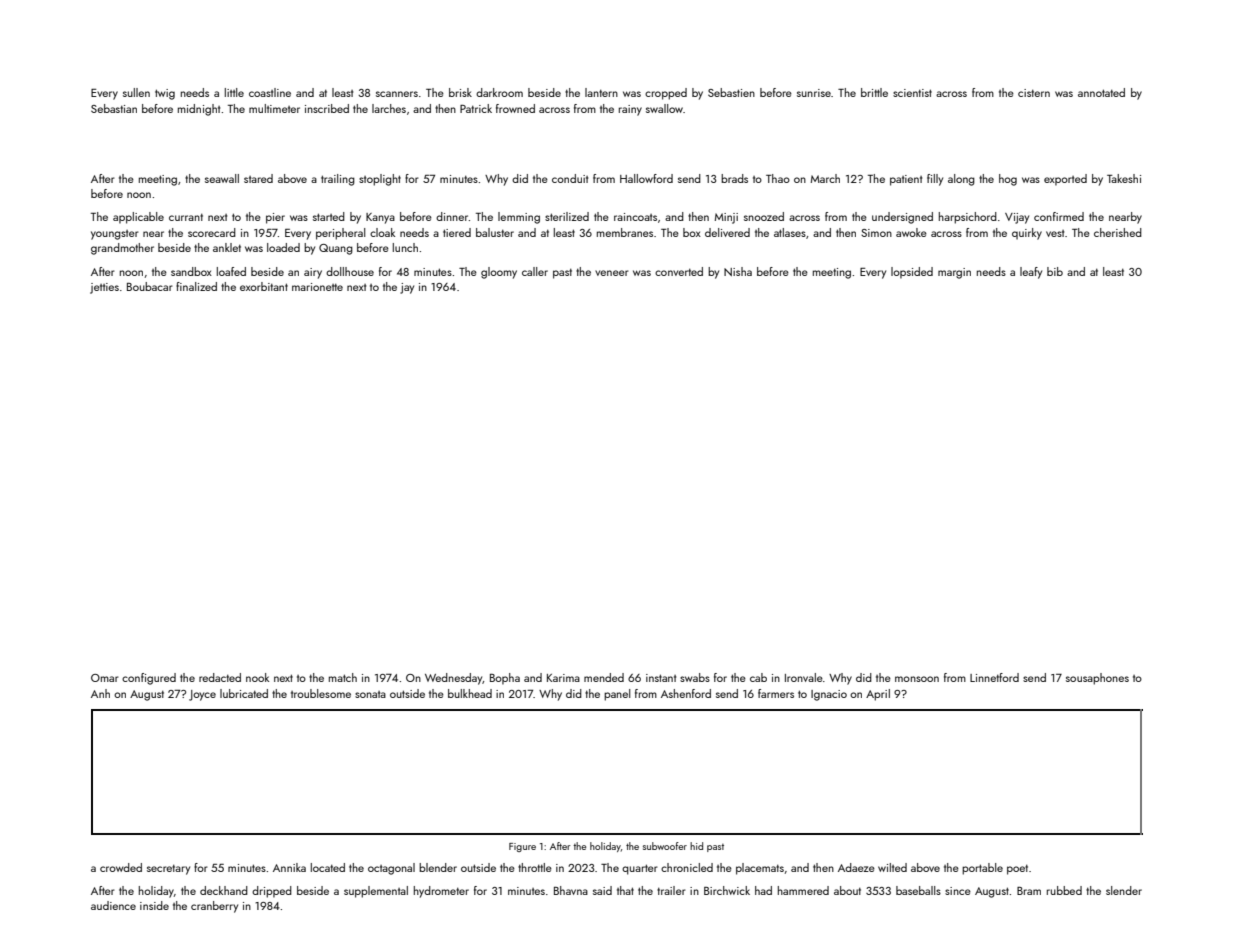  I want to click on youngster, so click(115, 235).
